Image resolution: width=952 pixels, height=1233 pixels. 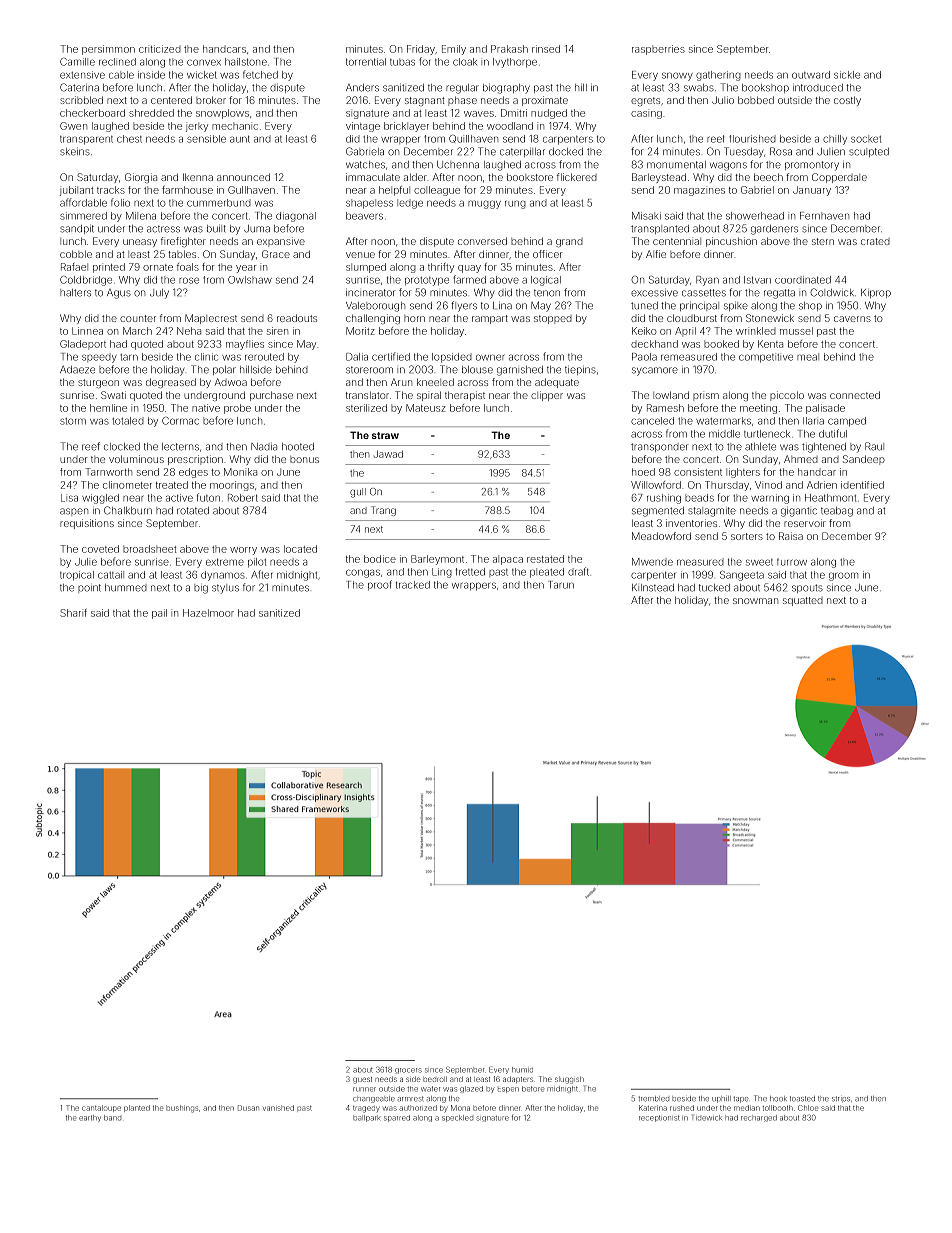 I want to click on horn, so click(x=414, y=318).
